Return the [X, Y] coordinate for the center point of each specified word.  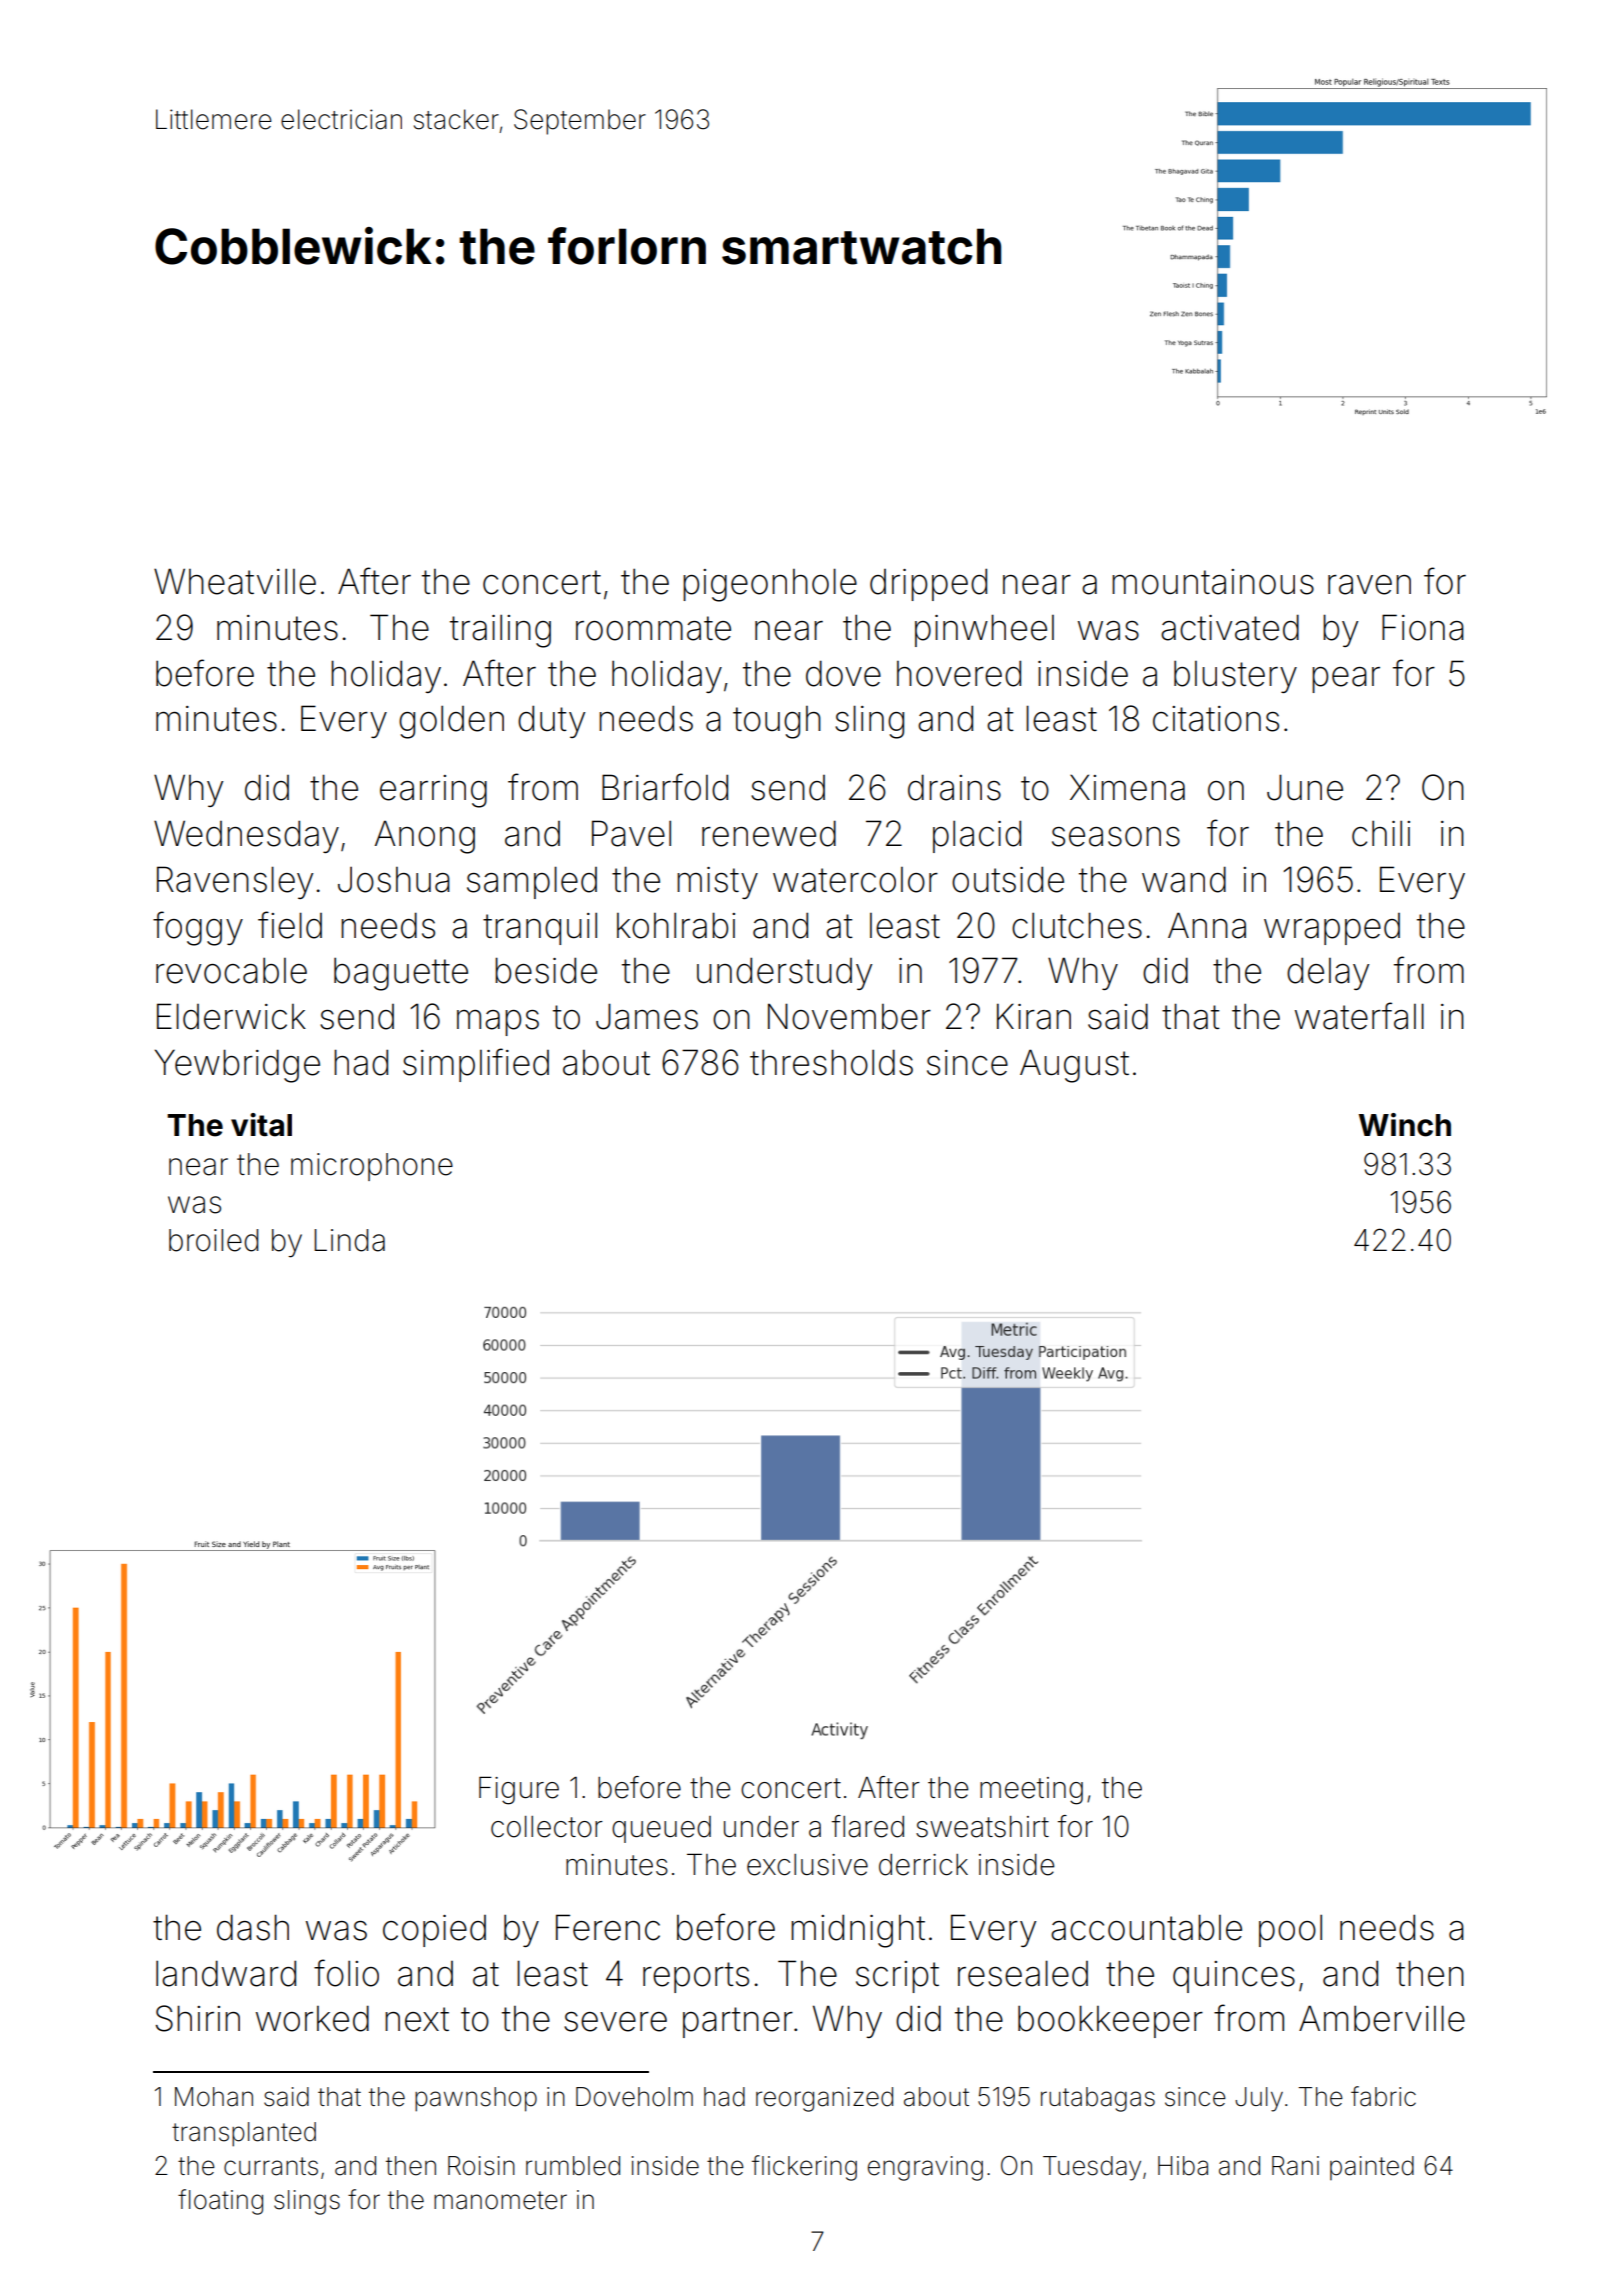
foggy [198, 928]
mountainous [1213, 582]
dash [253, 1927]
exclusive [807, 1865]
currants [271, 2166]
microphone [372, 1167]
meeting [1031, 1791]
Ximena [1127, 787]
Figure [519, 1790]
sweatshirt [982, 1827]
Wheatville [235, 581]
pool [1290, 1931]
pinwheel [984, 630]
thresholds [831, 1062]
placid [977, 836]
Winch [1405, 1125]
